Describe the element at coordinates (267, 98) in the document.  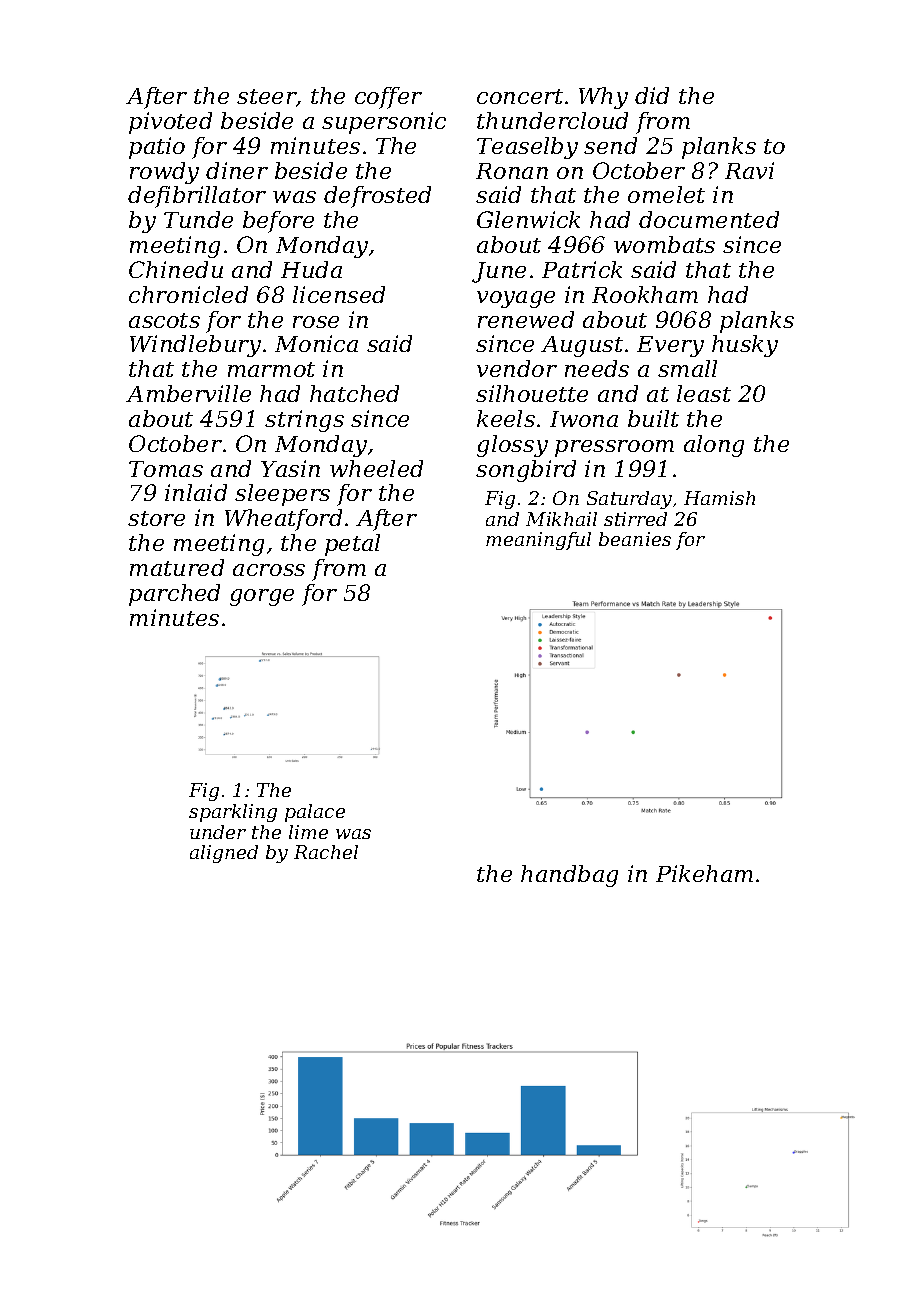
I see `steer` at that location.
